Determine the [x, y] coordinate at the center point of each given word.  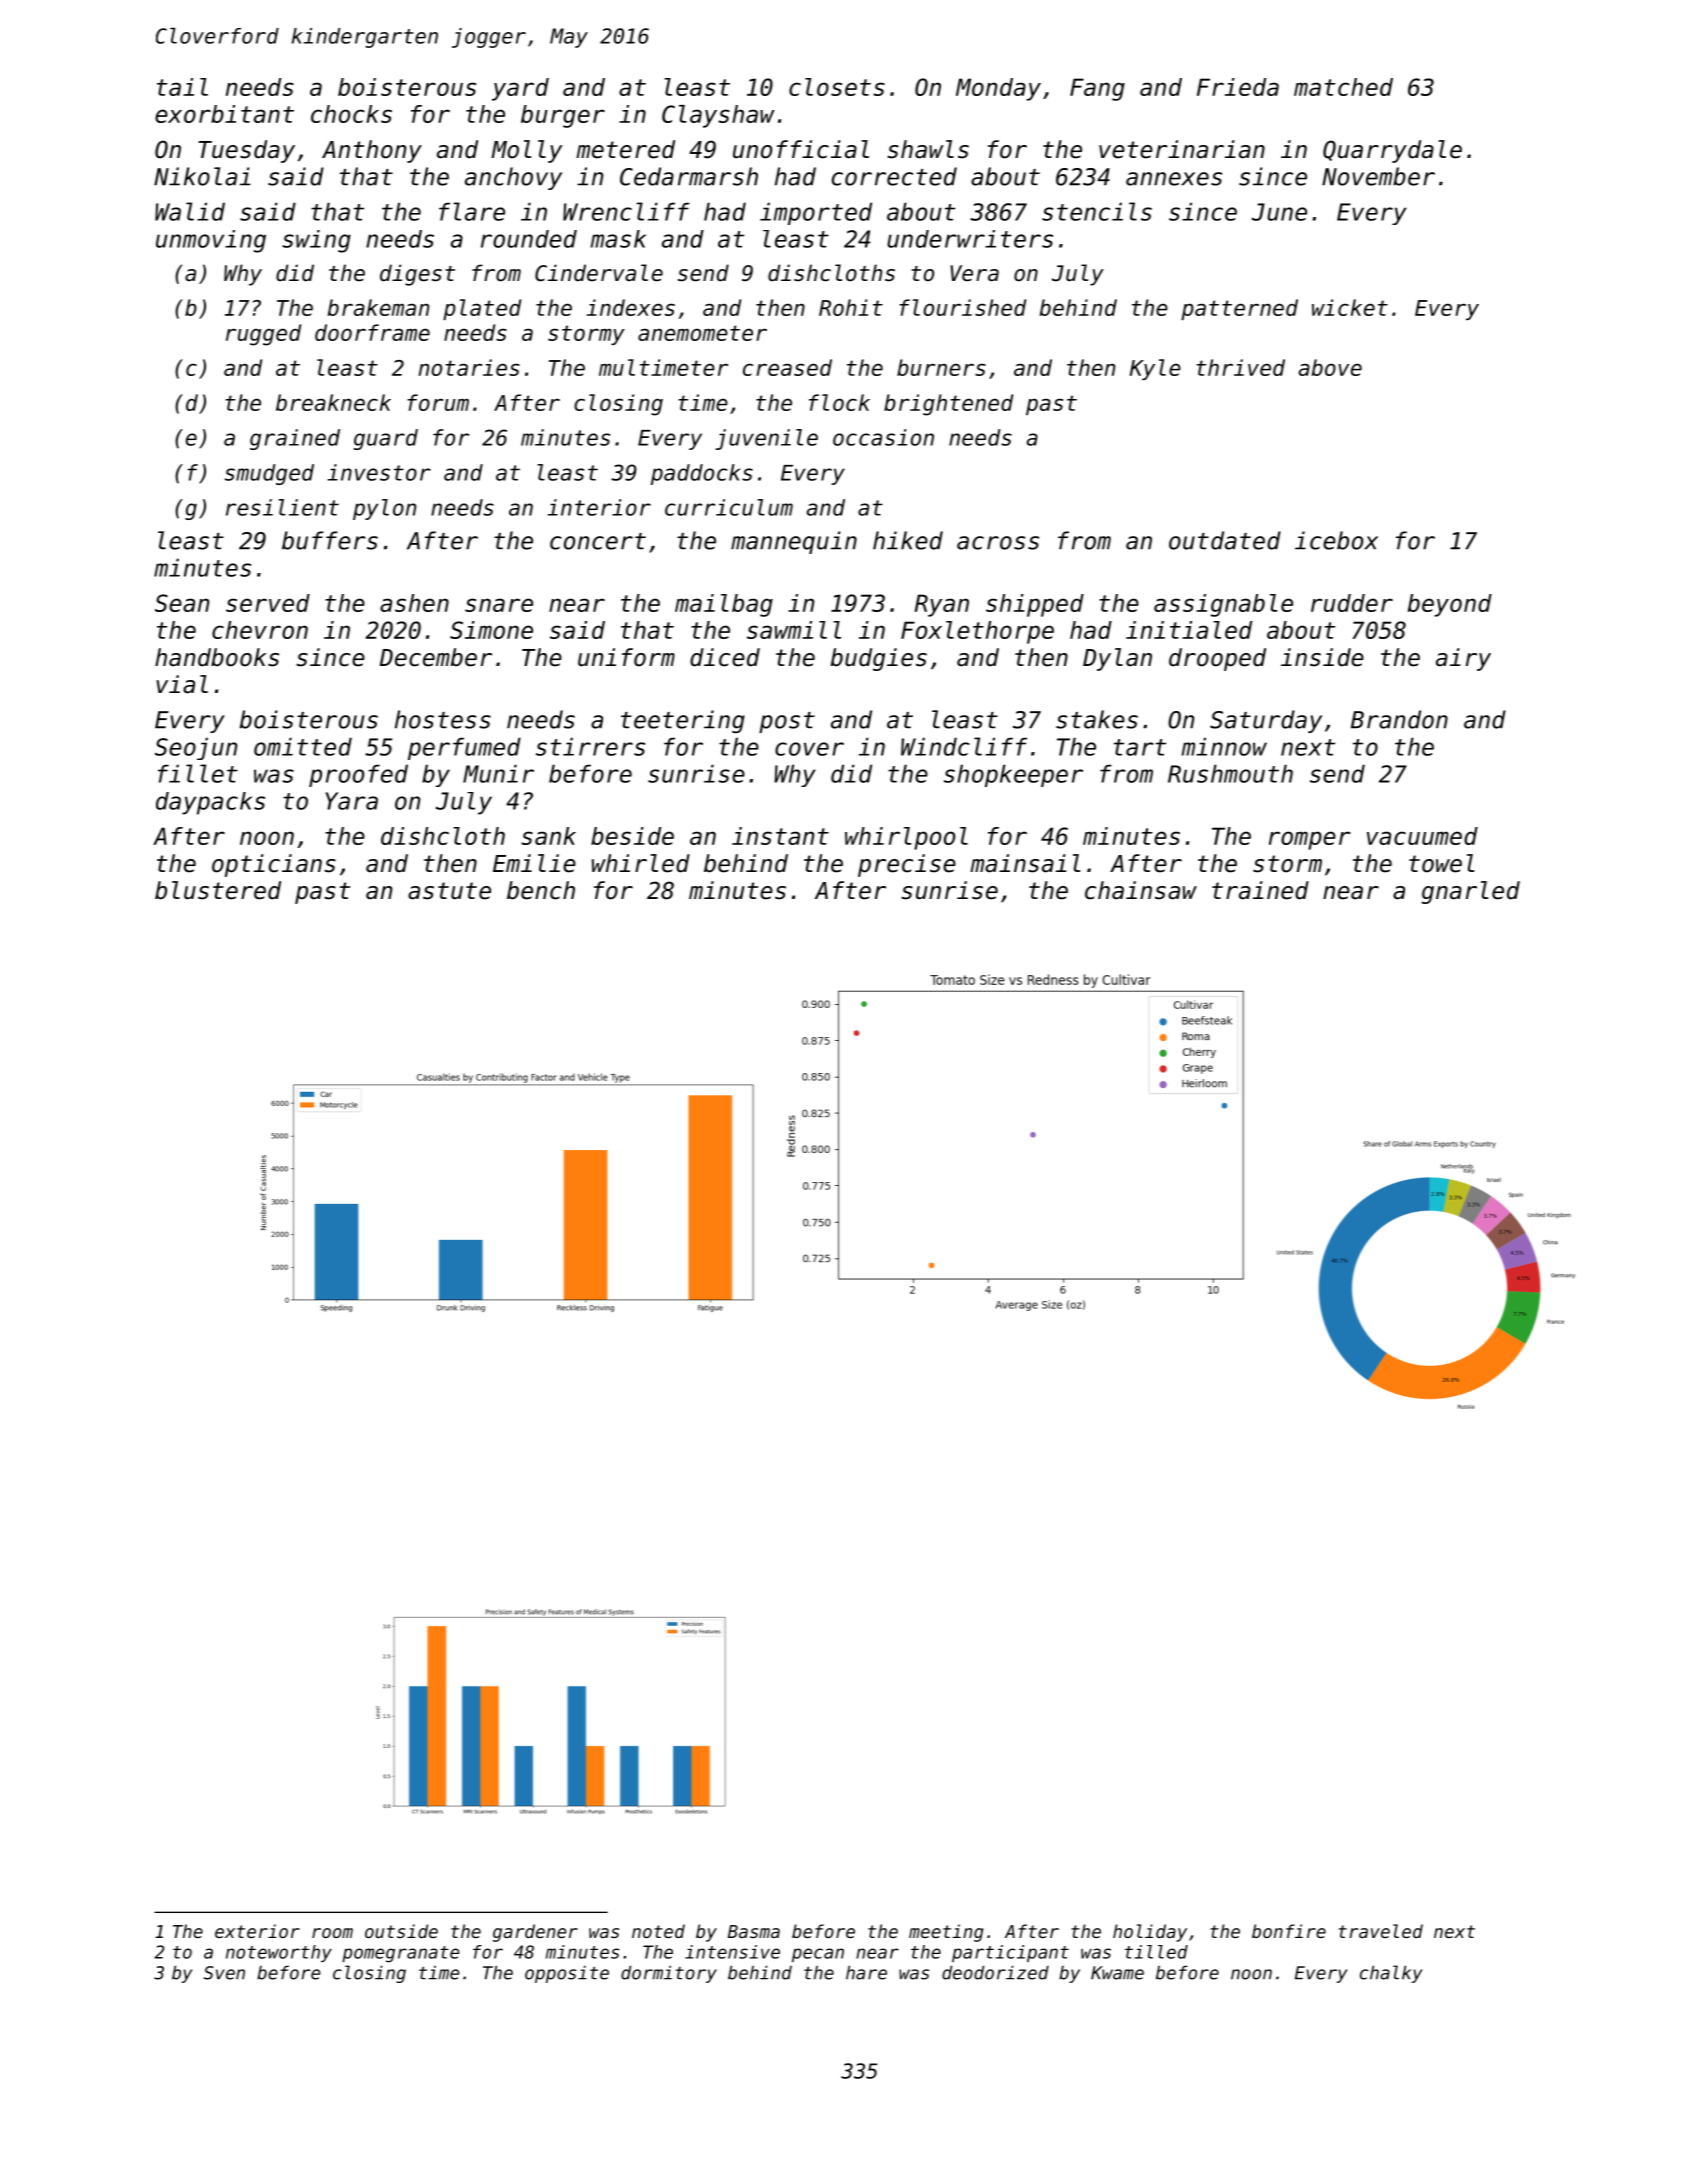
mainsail [1025, 863]
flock [839, 402]
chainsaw [1141, 890]
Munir [498, 773]
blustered [218, 890]
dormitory [669, 1974]
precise [907, 865]
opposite [567, 1974]
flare [472, 211]
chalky [1391, 1974]
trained [1260, 890]
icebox [1336, 540]
